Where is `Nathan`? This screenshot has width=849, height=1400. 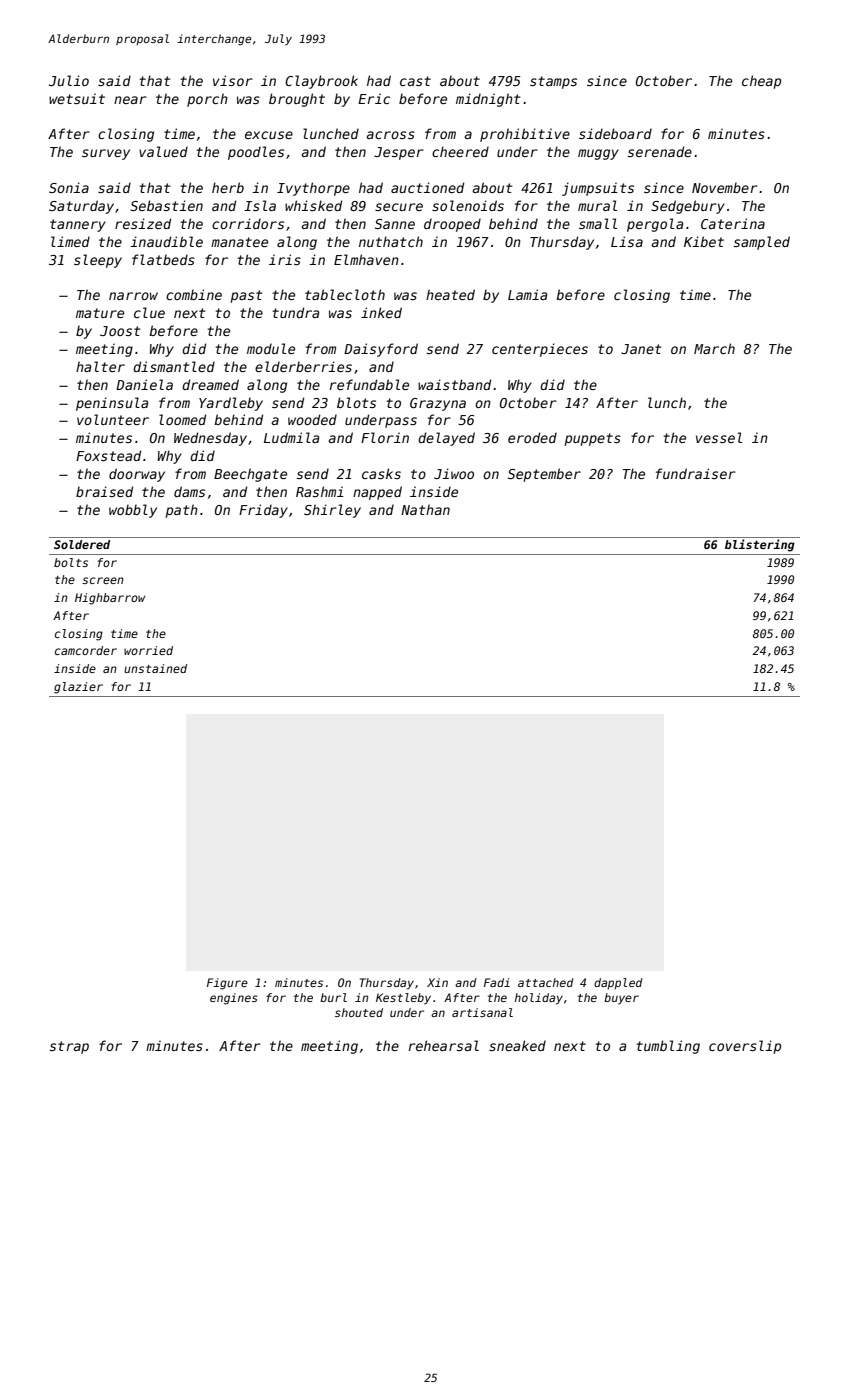
Nathan is located at coordinates (425, 509).
